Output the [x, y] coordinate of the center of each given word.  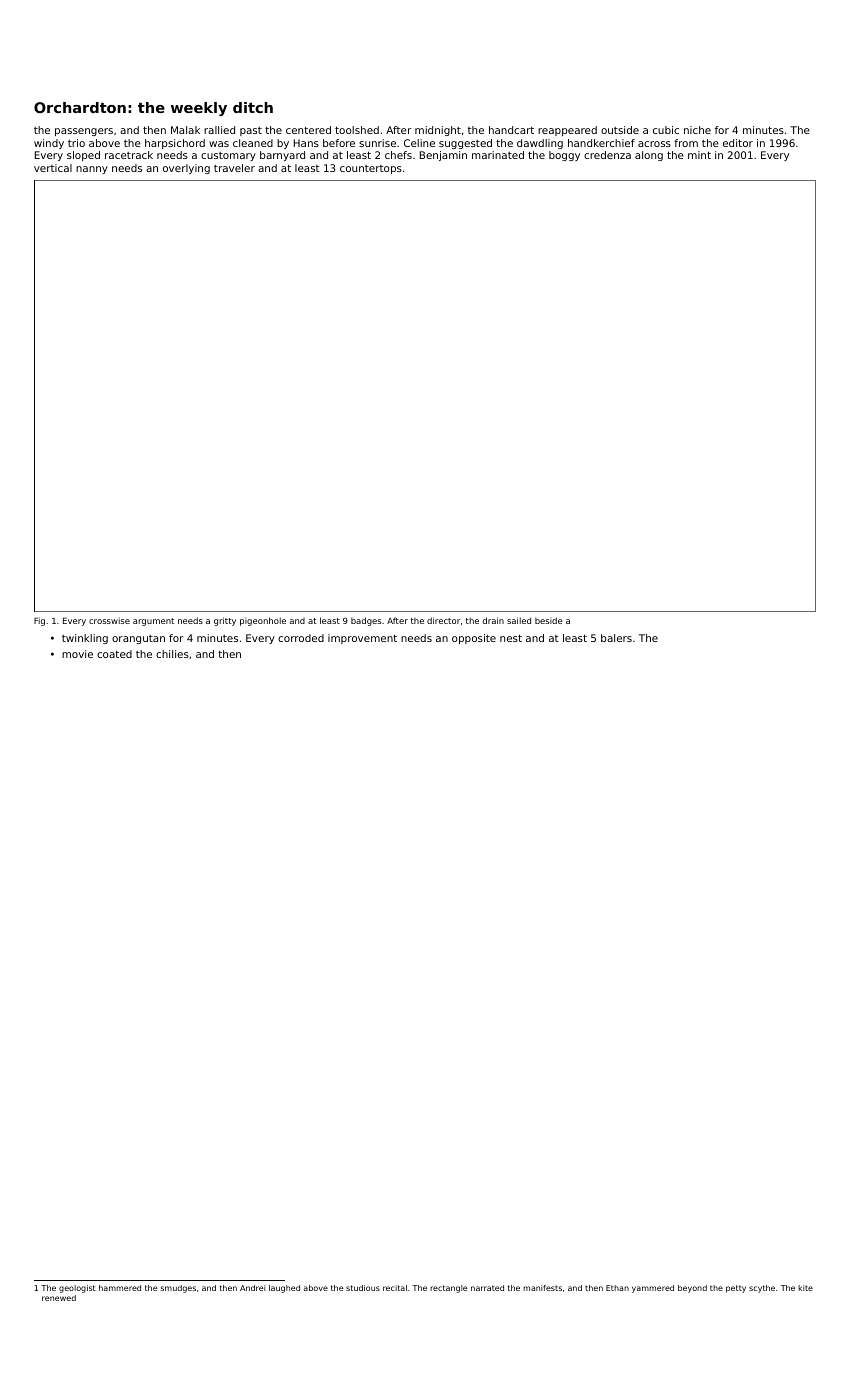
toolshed [357, 130]
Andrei [252, 1288]
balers [616, 638]
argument [153, 622]
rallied [219, 130]
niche [697, 130]
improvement [362, 639]
